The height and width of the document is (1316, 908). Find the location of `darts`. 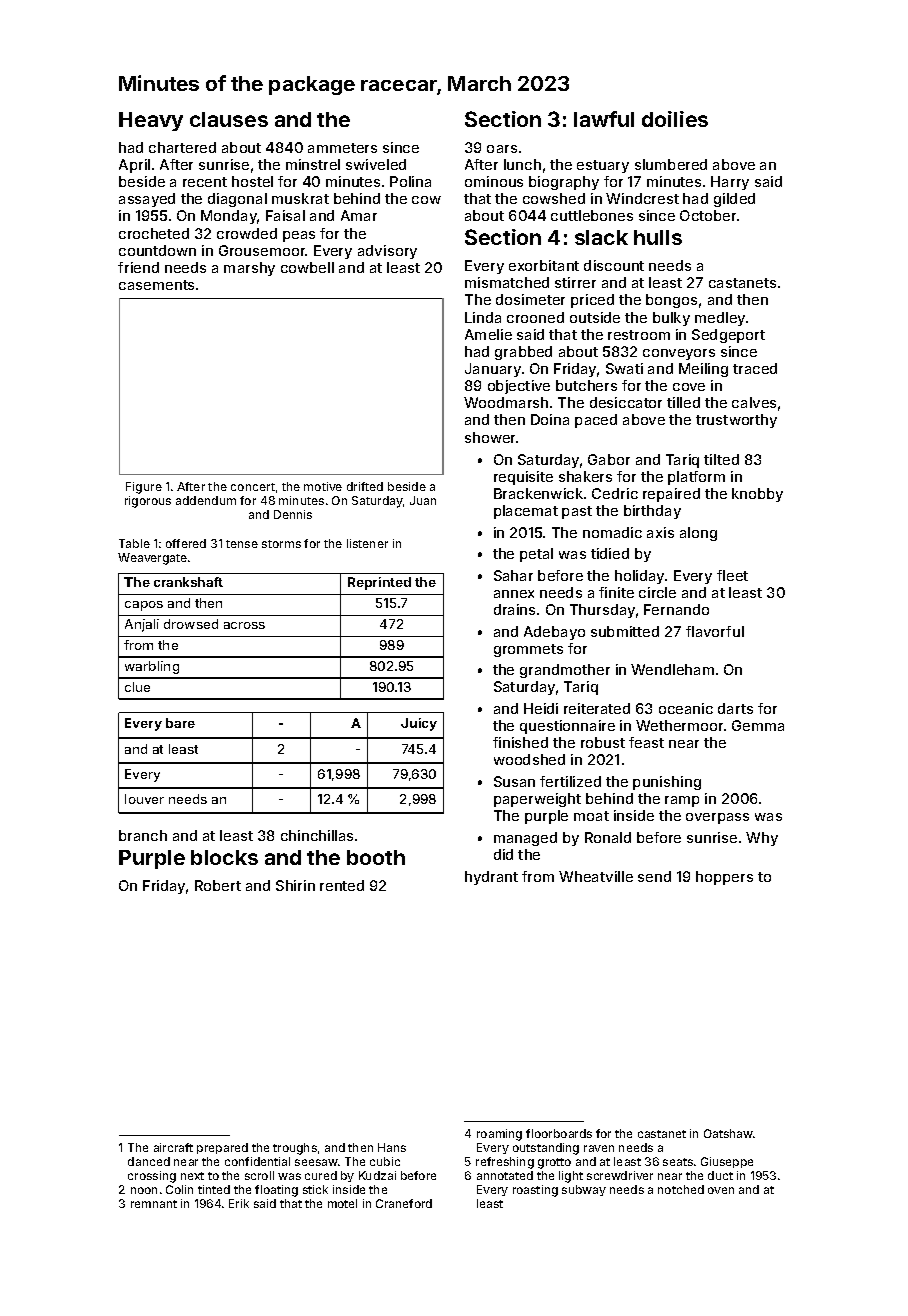

darts is located at coordinates (735, 708).
